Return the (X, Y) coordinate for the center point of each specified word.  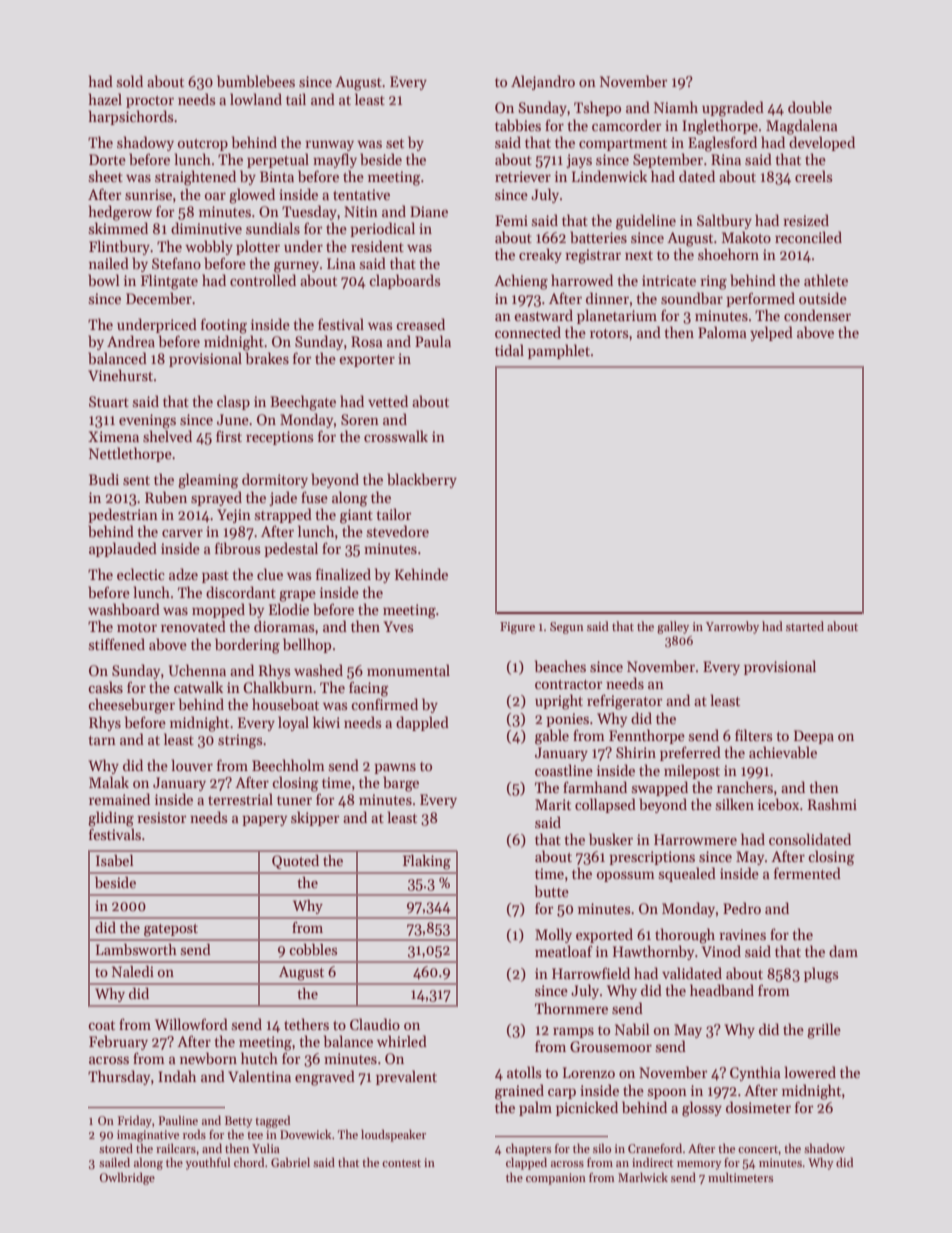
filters (753, 735)
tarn (102, 740)
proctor (150, 102)
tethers (306, 1024)
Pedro (742, 908)
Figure (517, 628)
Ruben (166, 497)
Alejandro (543, 82)
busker (611, 839)
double (810, 107)
